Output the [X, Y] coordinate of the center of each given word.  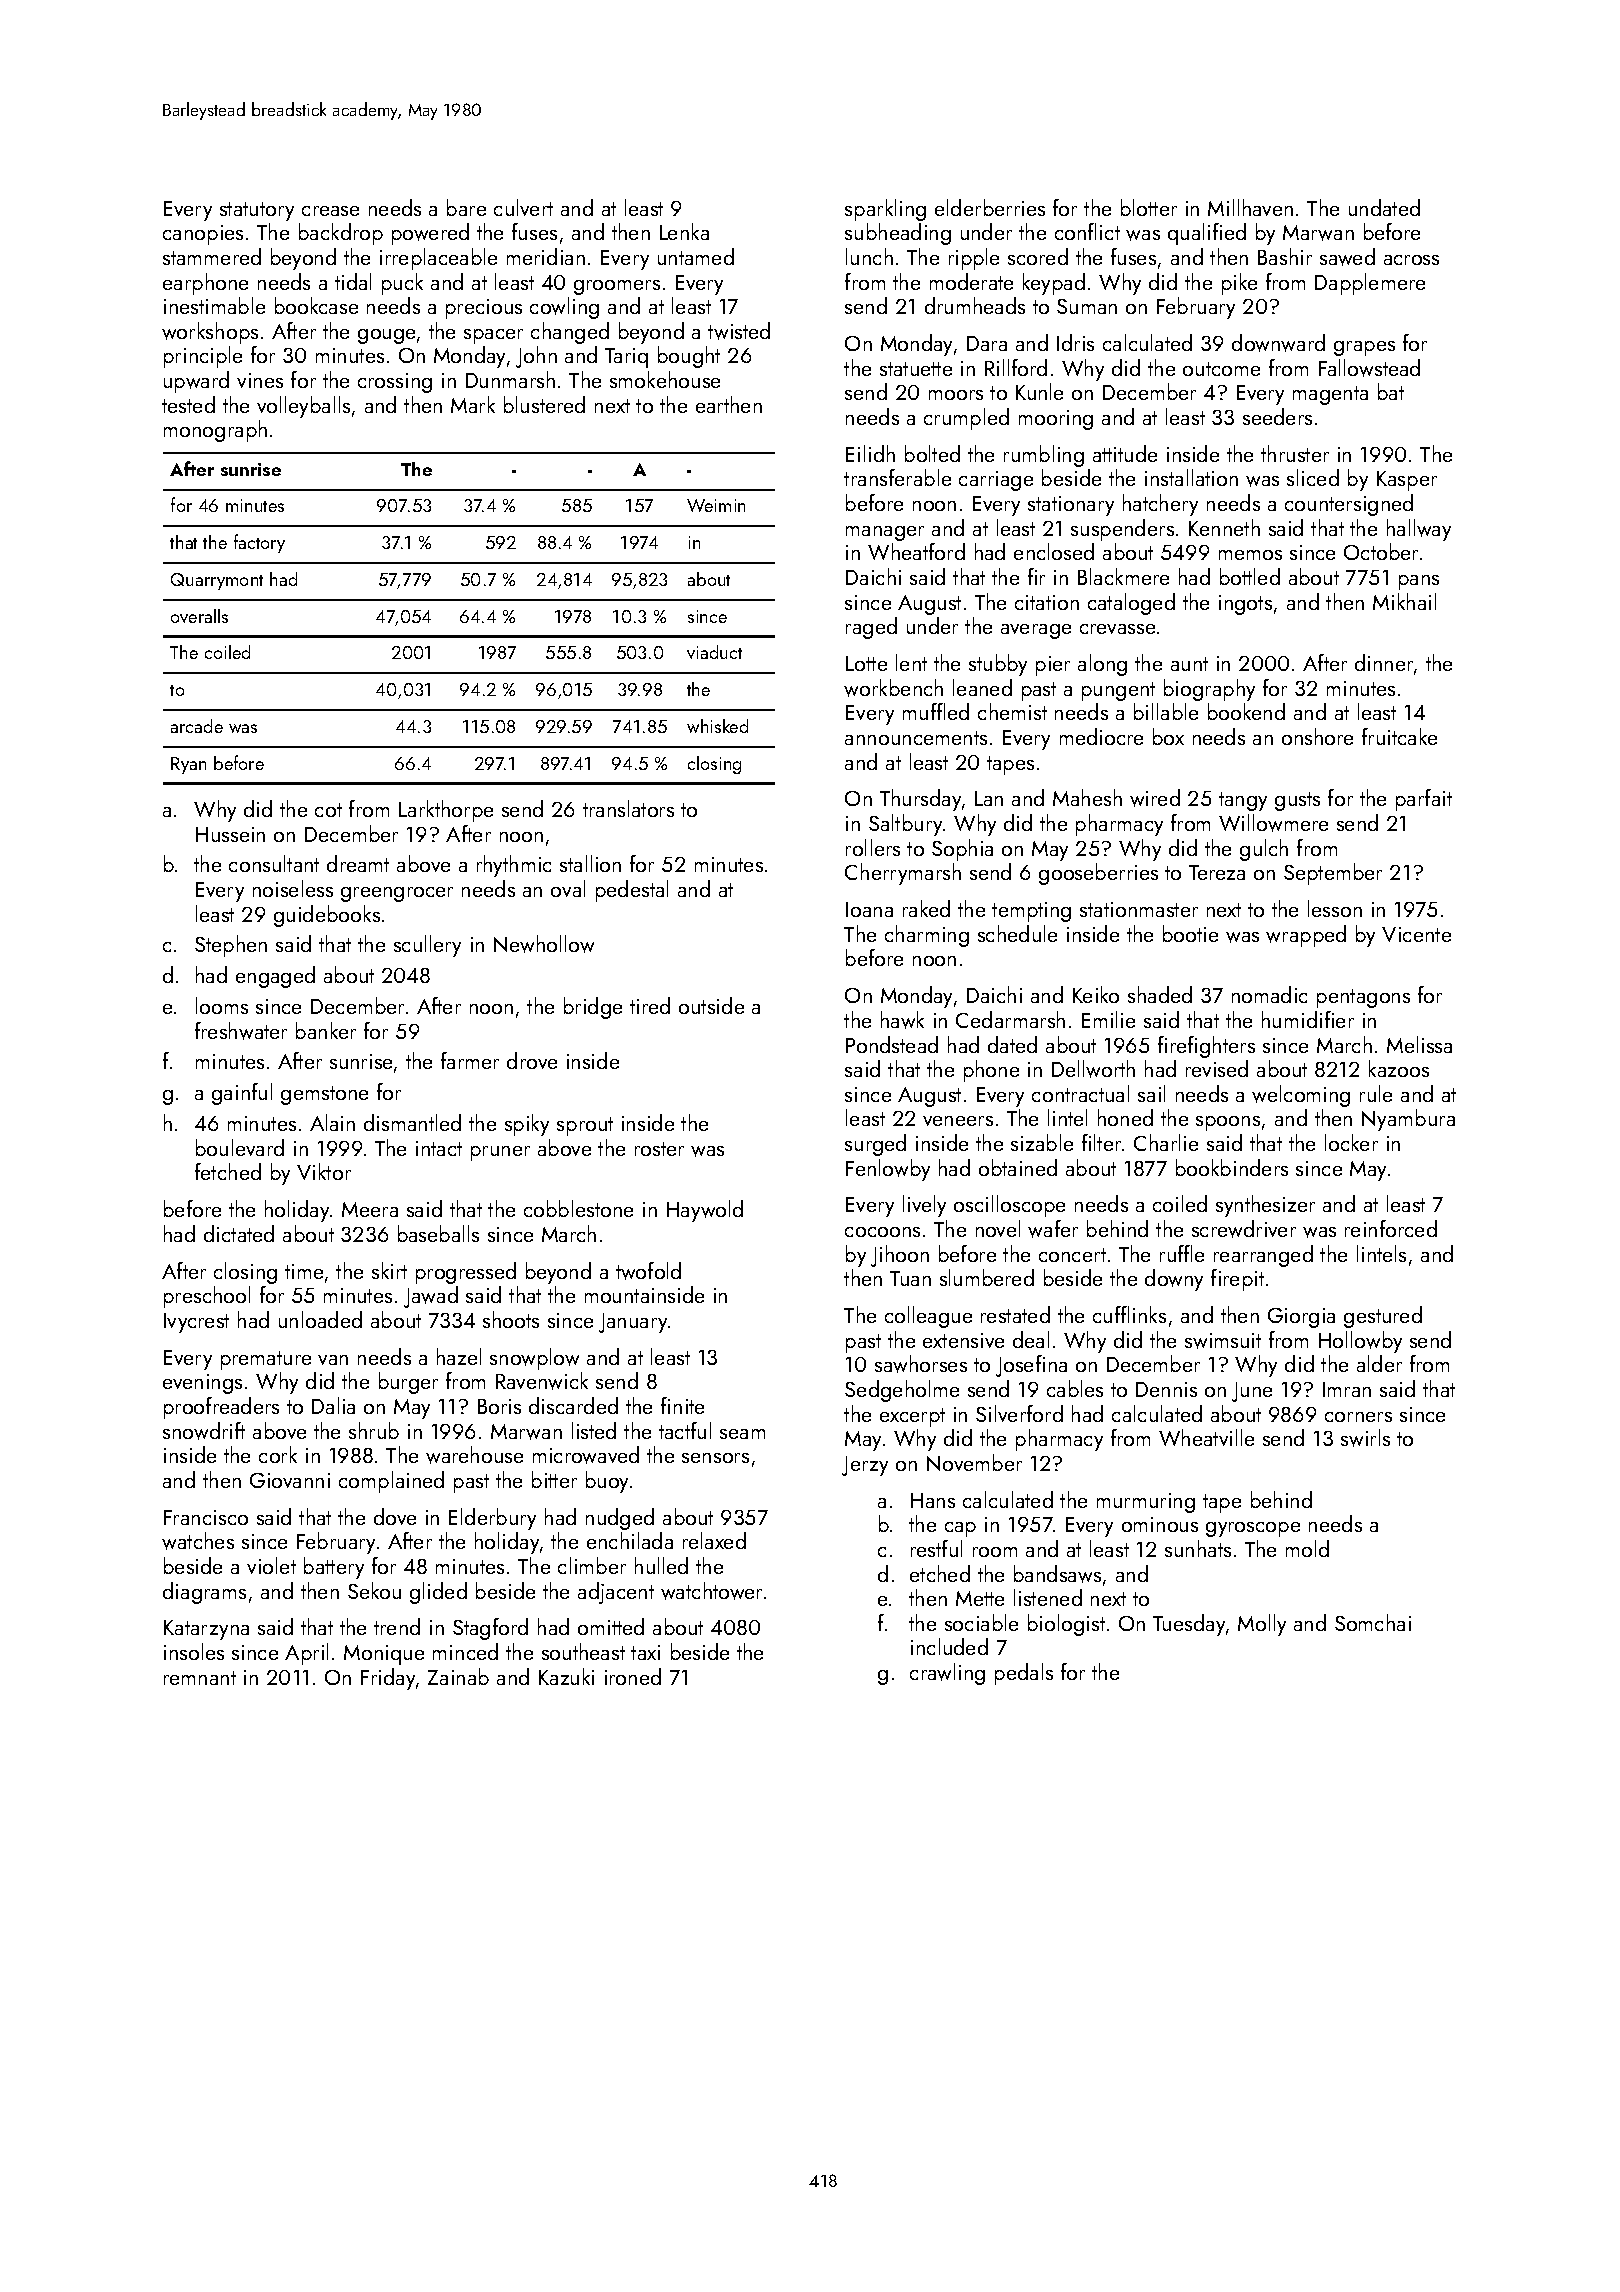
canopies [203, 235]
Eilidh [870, 453]
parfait [1424, 800]
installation [1191, 477]
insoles [194, 1651]
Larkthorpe [446, 811]
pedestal [632, 891]
